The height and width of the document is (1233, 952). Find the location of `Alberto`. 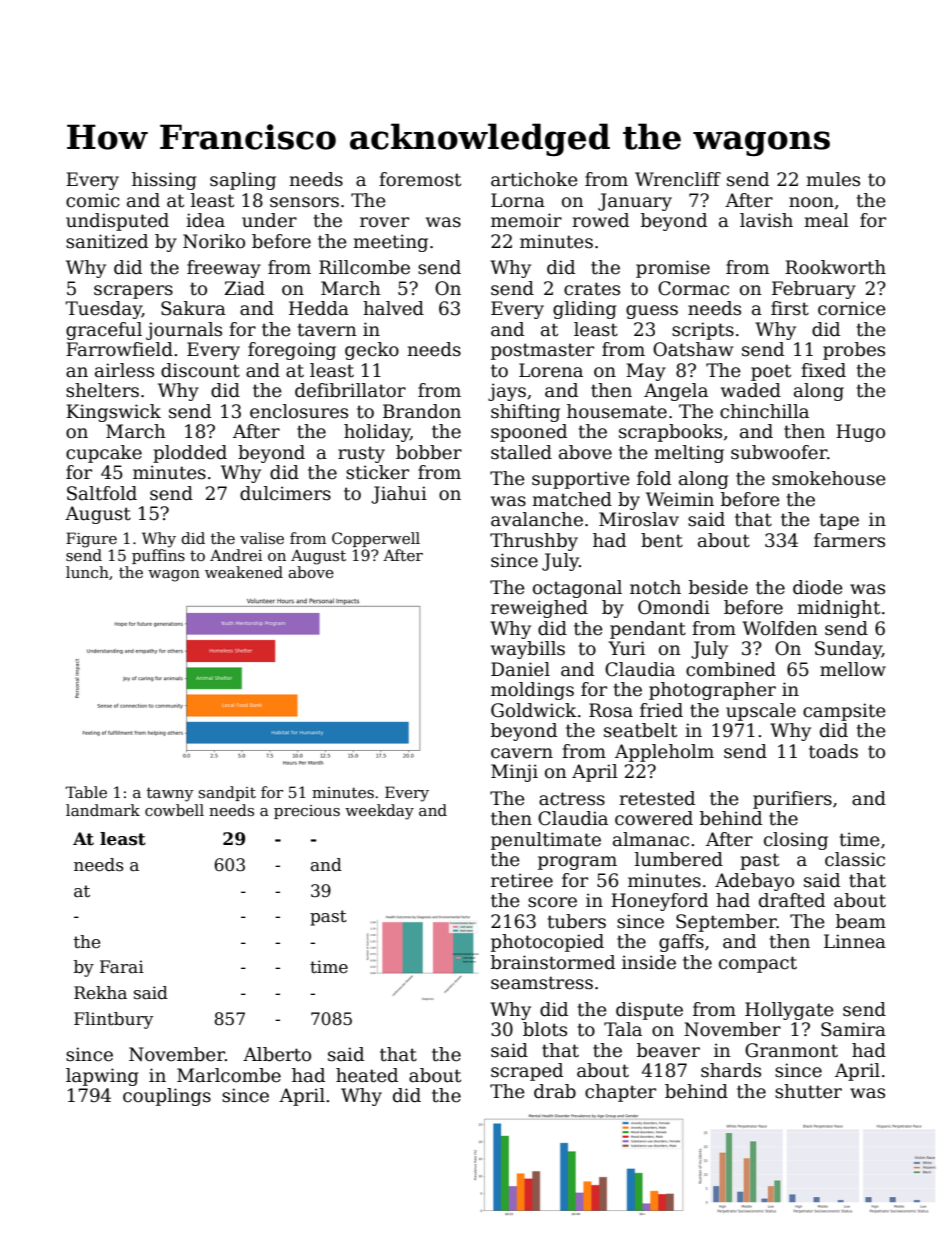

Alberto is located at coordinates (277, 1054).
